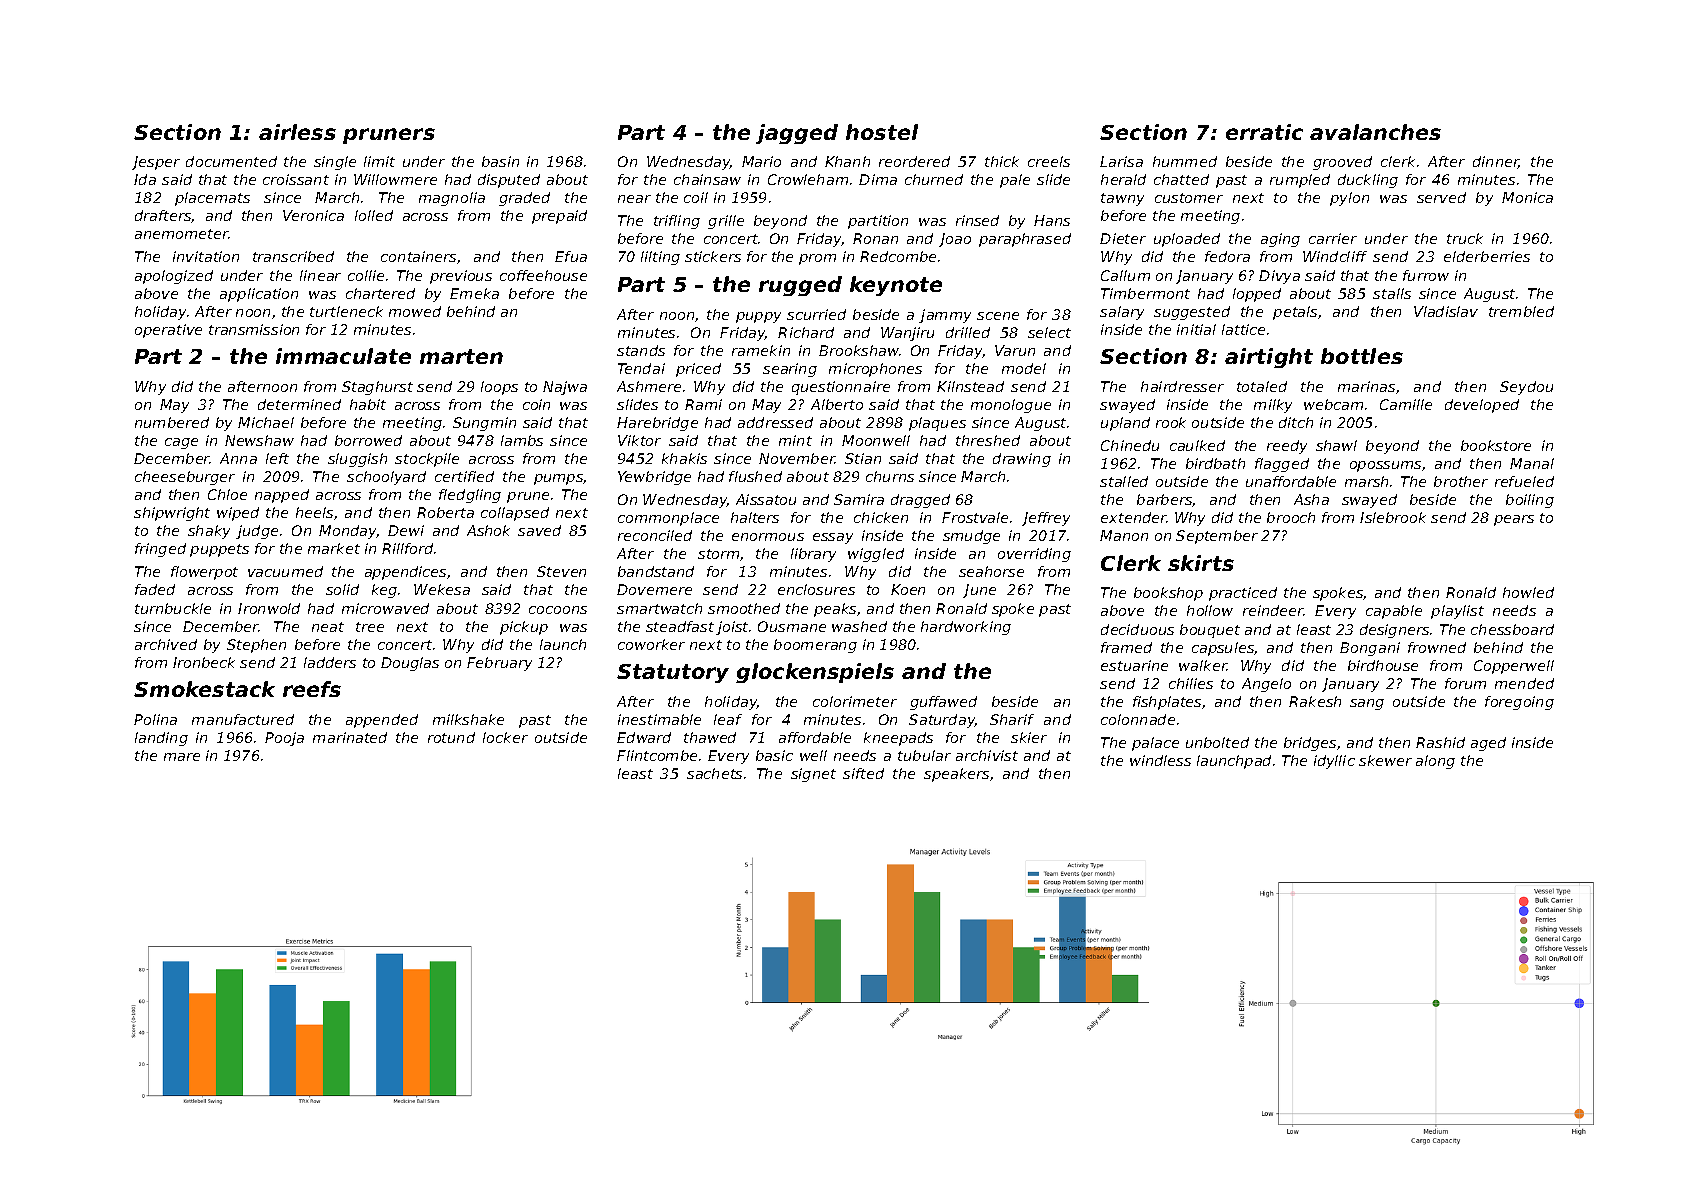 The height and width of the document is (1194, 1689). What do you see at coordinates (882, 132) in the document?
I see `hostel` at bounding box center [882, 132].
